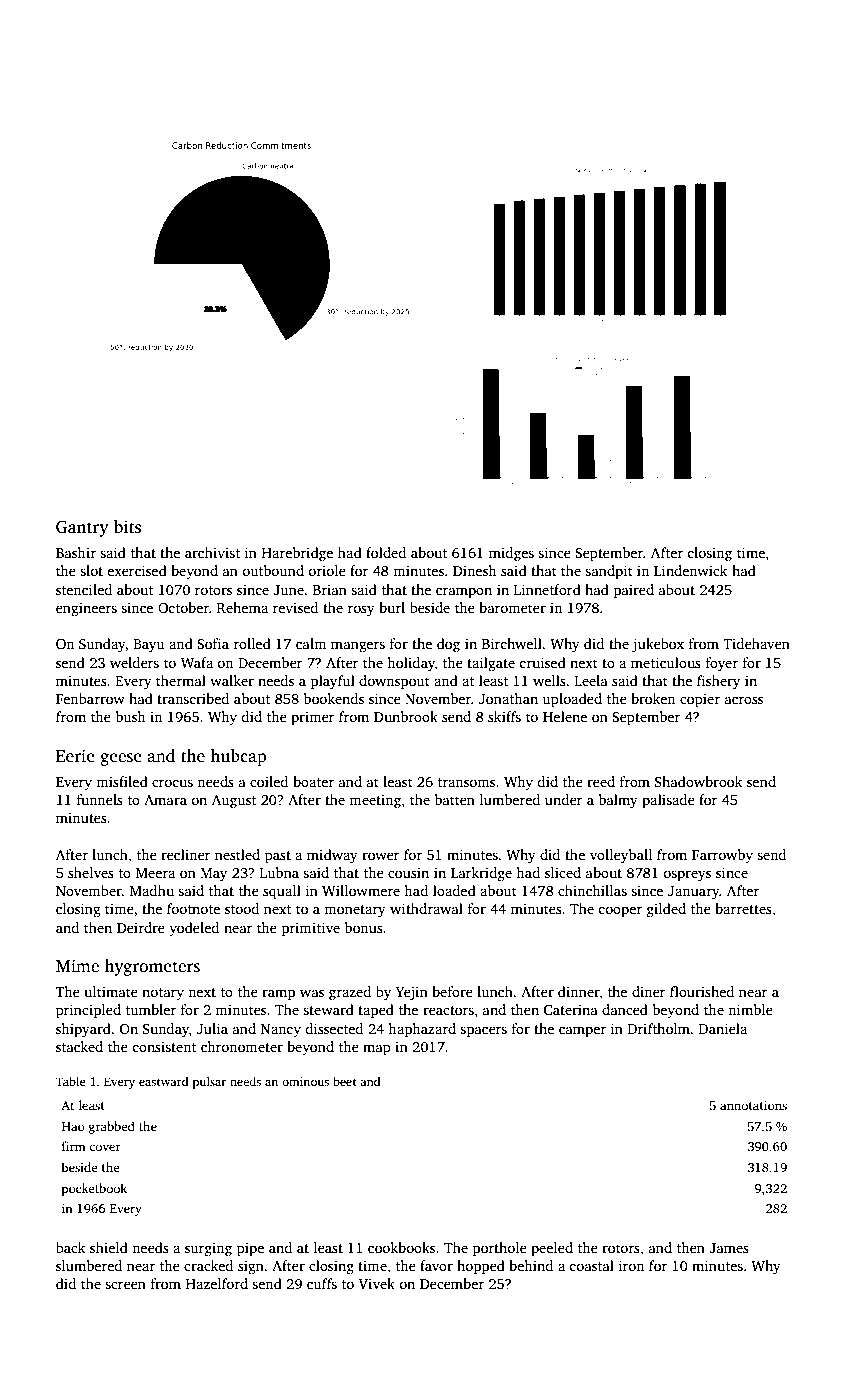  Describe the element at coordinates (125, 1285) in the screenshot. I see `screen` at that location.
